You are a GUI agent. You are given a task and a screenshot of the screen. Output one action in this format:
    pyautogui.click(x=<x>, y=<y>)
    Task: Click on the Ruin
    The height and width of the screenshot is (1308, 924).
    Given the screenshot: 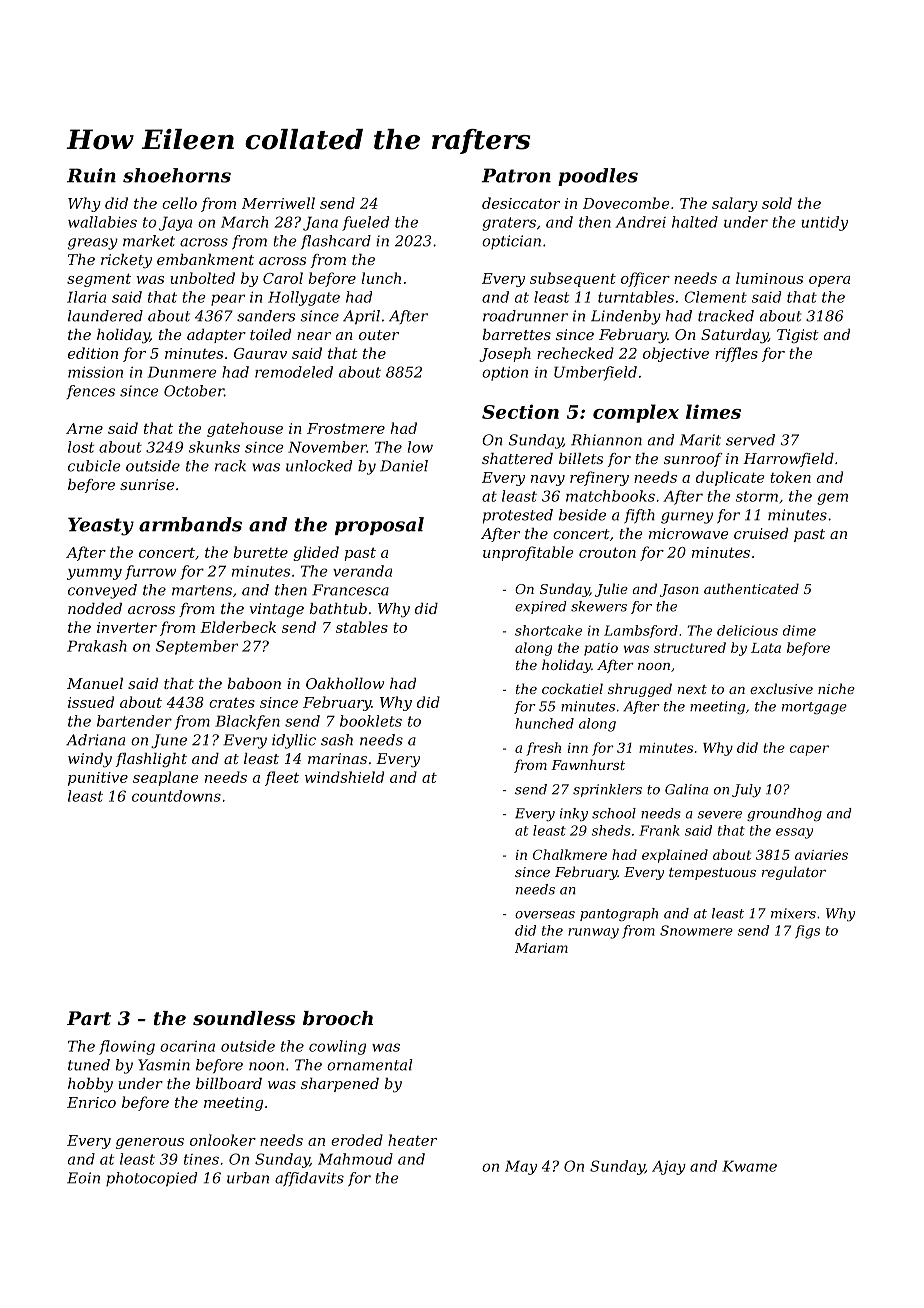 What is the action you would take?
    pyautogui.click(x=91, y=175)
